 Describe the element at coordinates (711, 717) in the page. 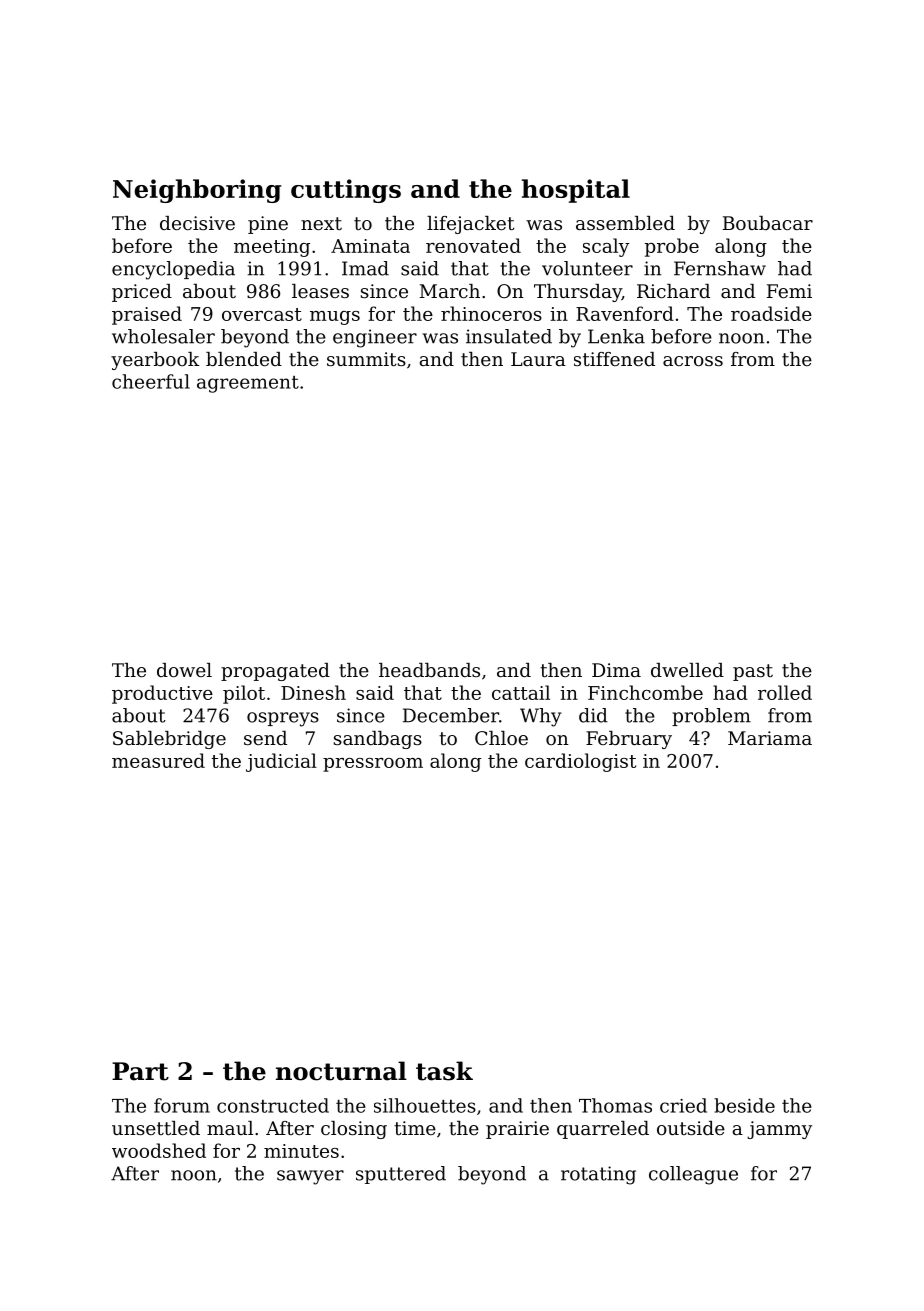

I see `problem` at that location.
